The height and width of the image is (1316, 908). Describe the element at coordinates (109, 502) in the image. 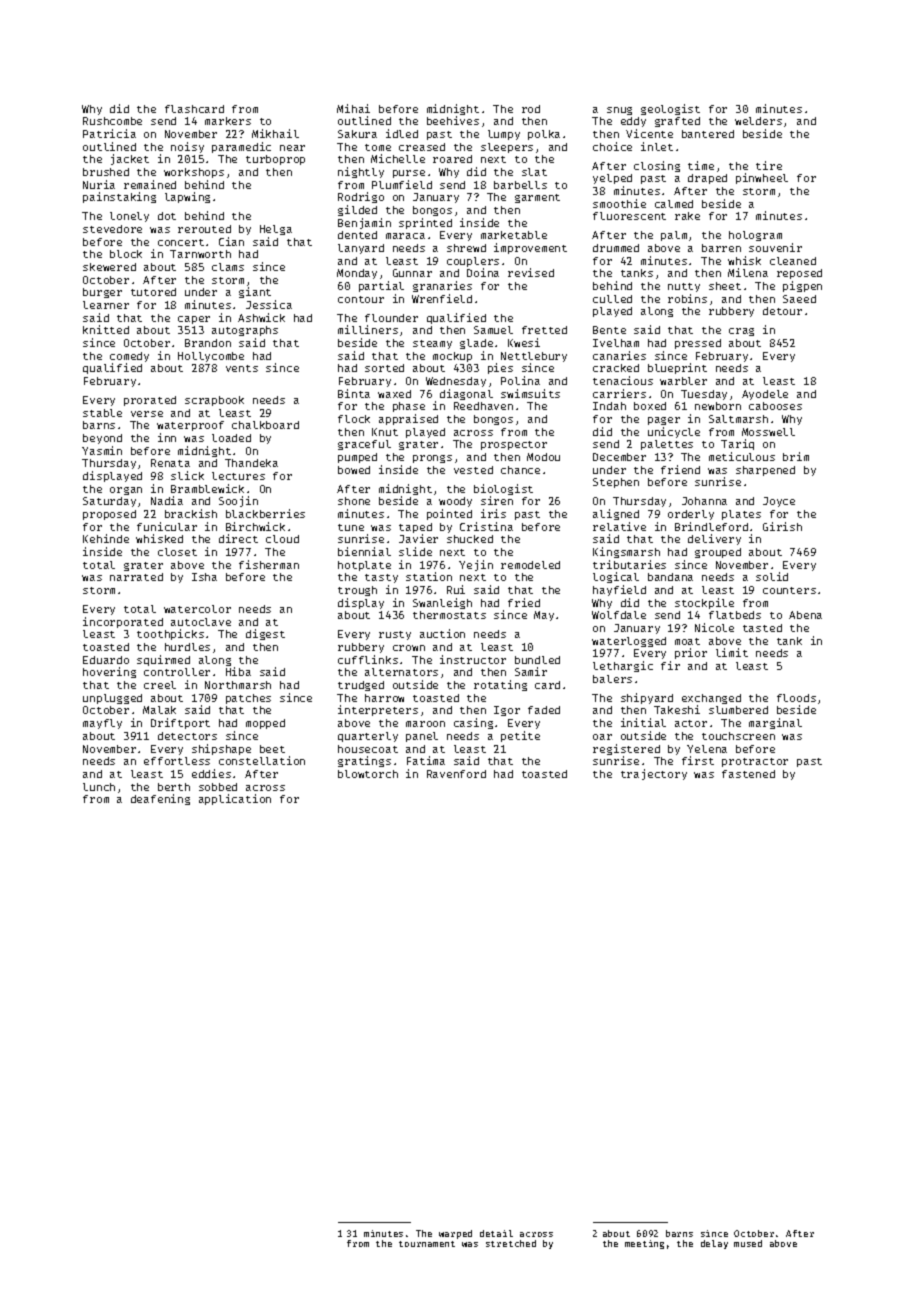

I see `Saturday` at that location.
